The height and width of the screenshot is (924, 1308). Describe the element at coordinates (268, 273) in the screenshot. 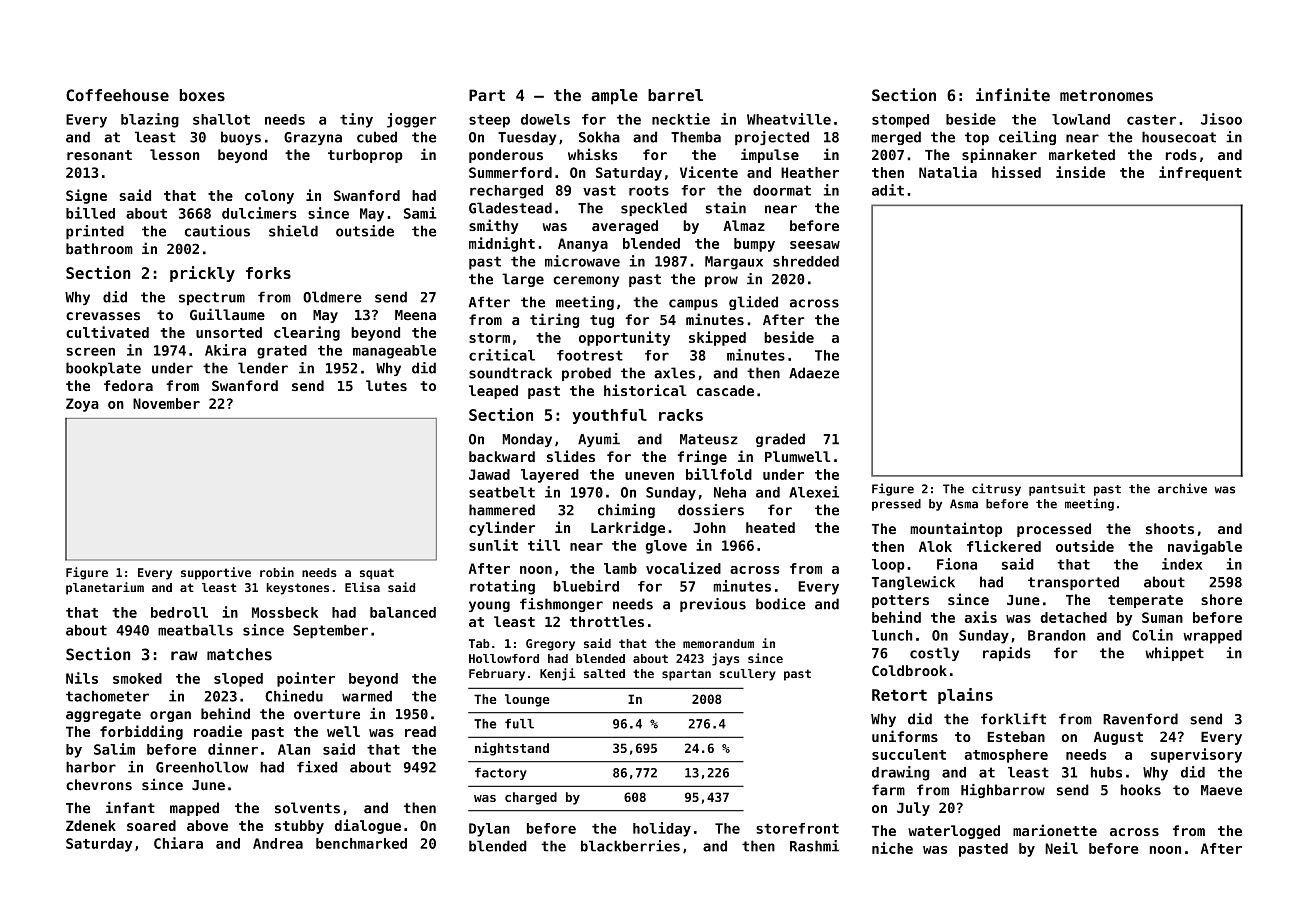

I see `forks` at that location.
